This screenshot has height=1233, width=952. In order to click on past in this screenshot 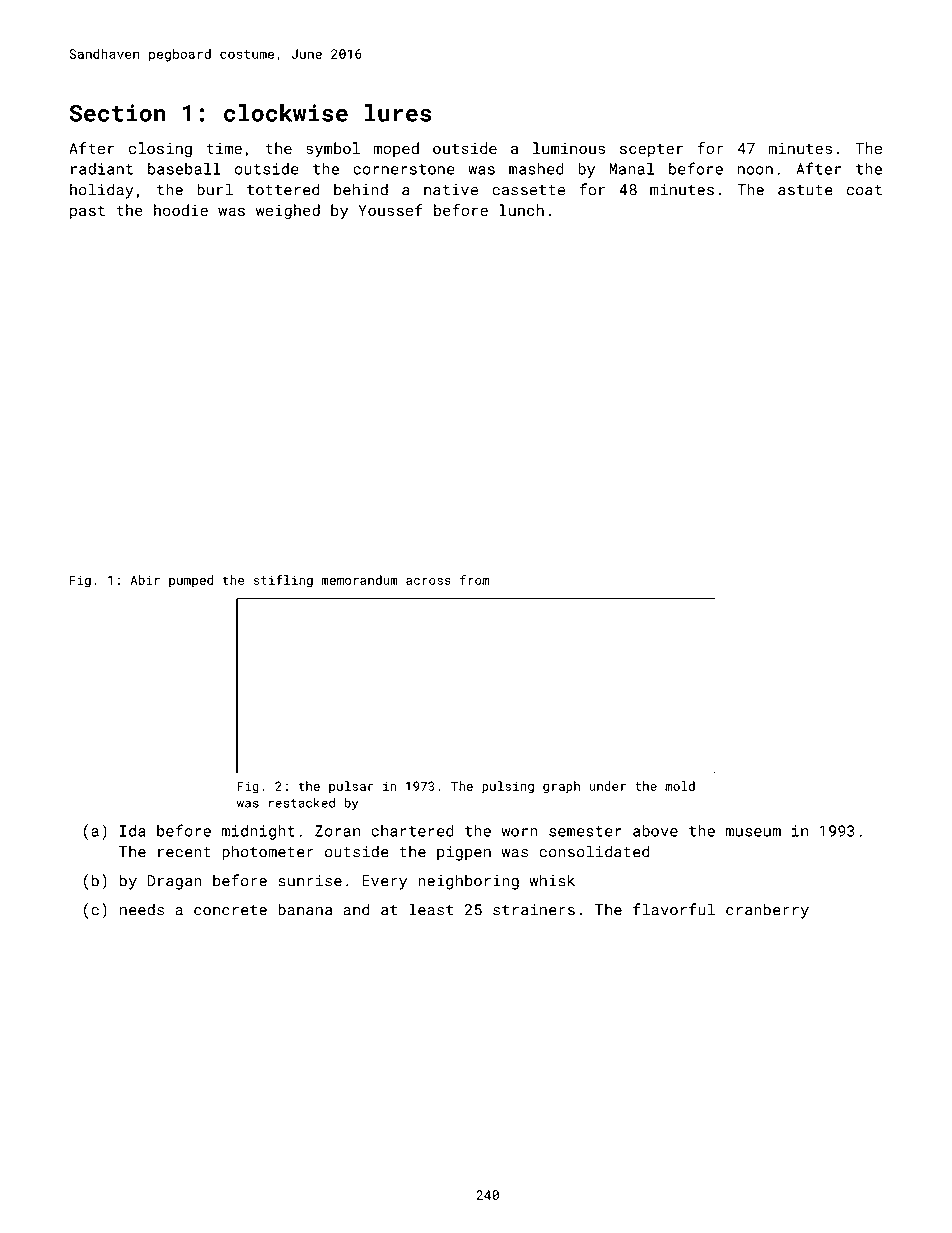, I will do `click(87, 212)`.
